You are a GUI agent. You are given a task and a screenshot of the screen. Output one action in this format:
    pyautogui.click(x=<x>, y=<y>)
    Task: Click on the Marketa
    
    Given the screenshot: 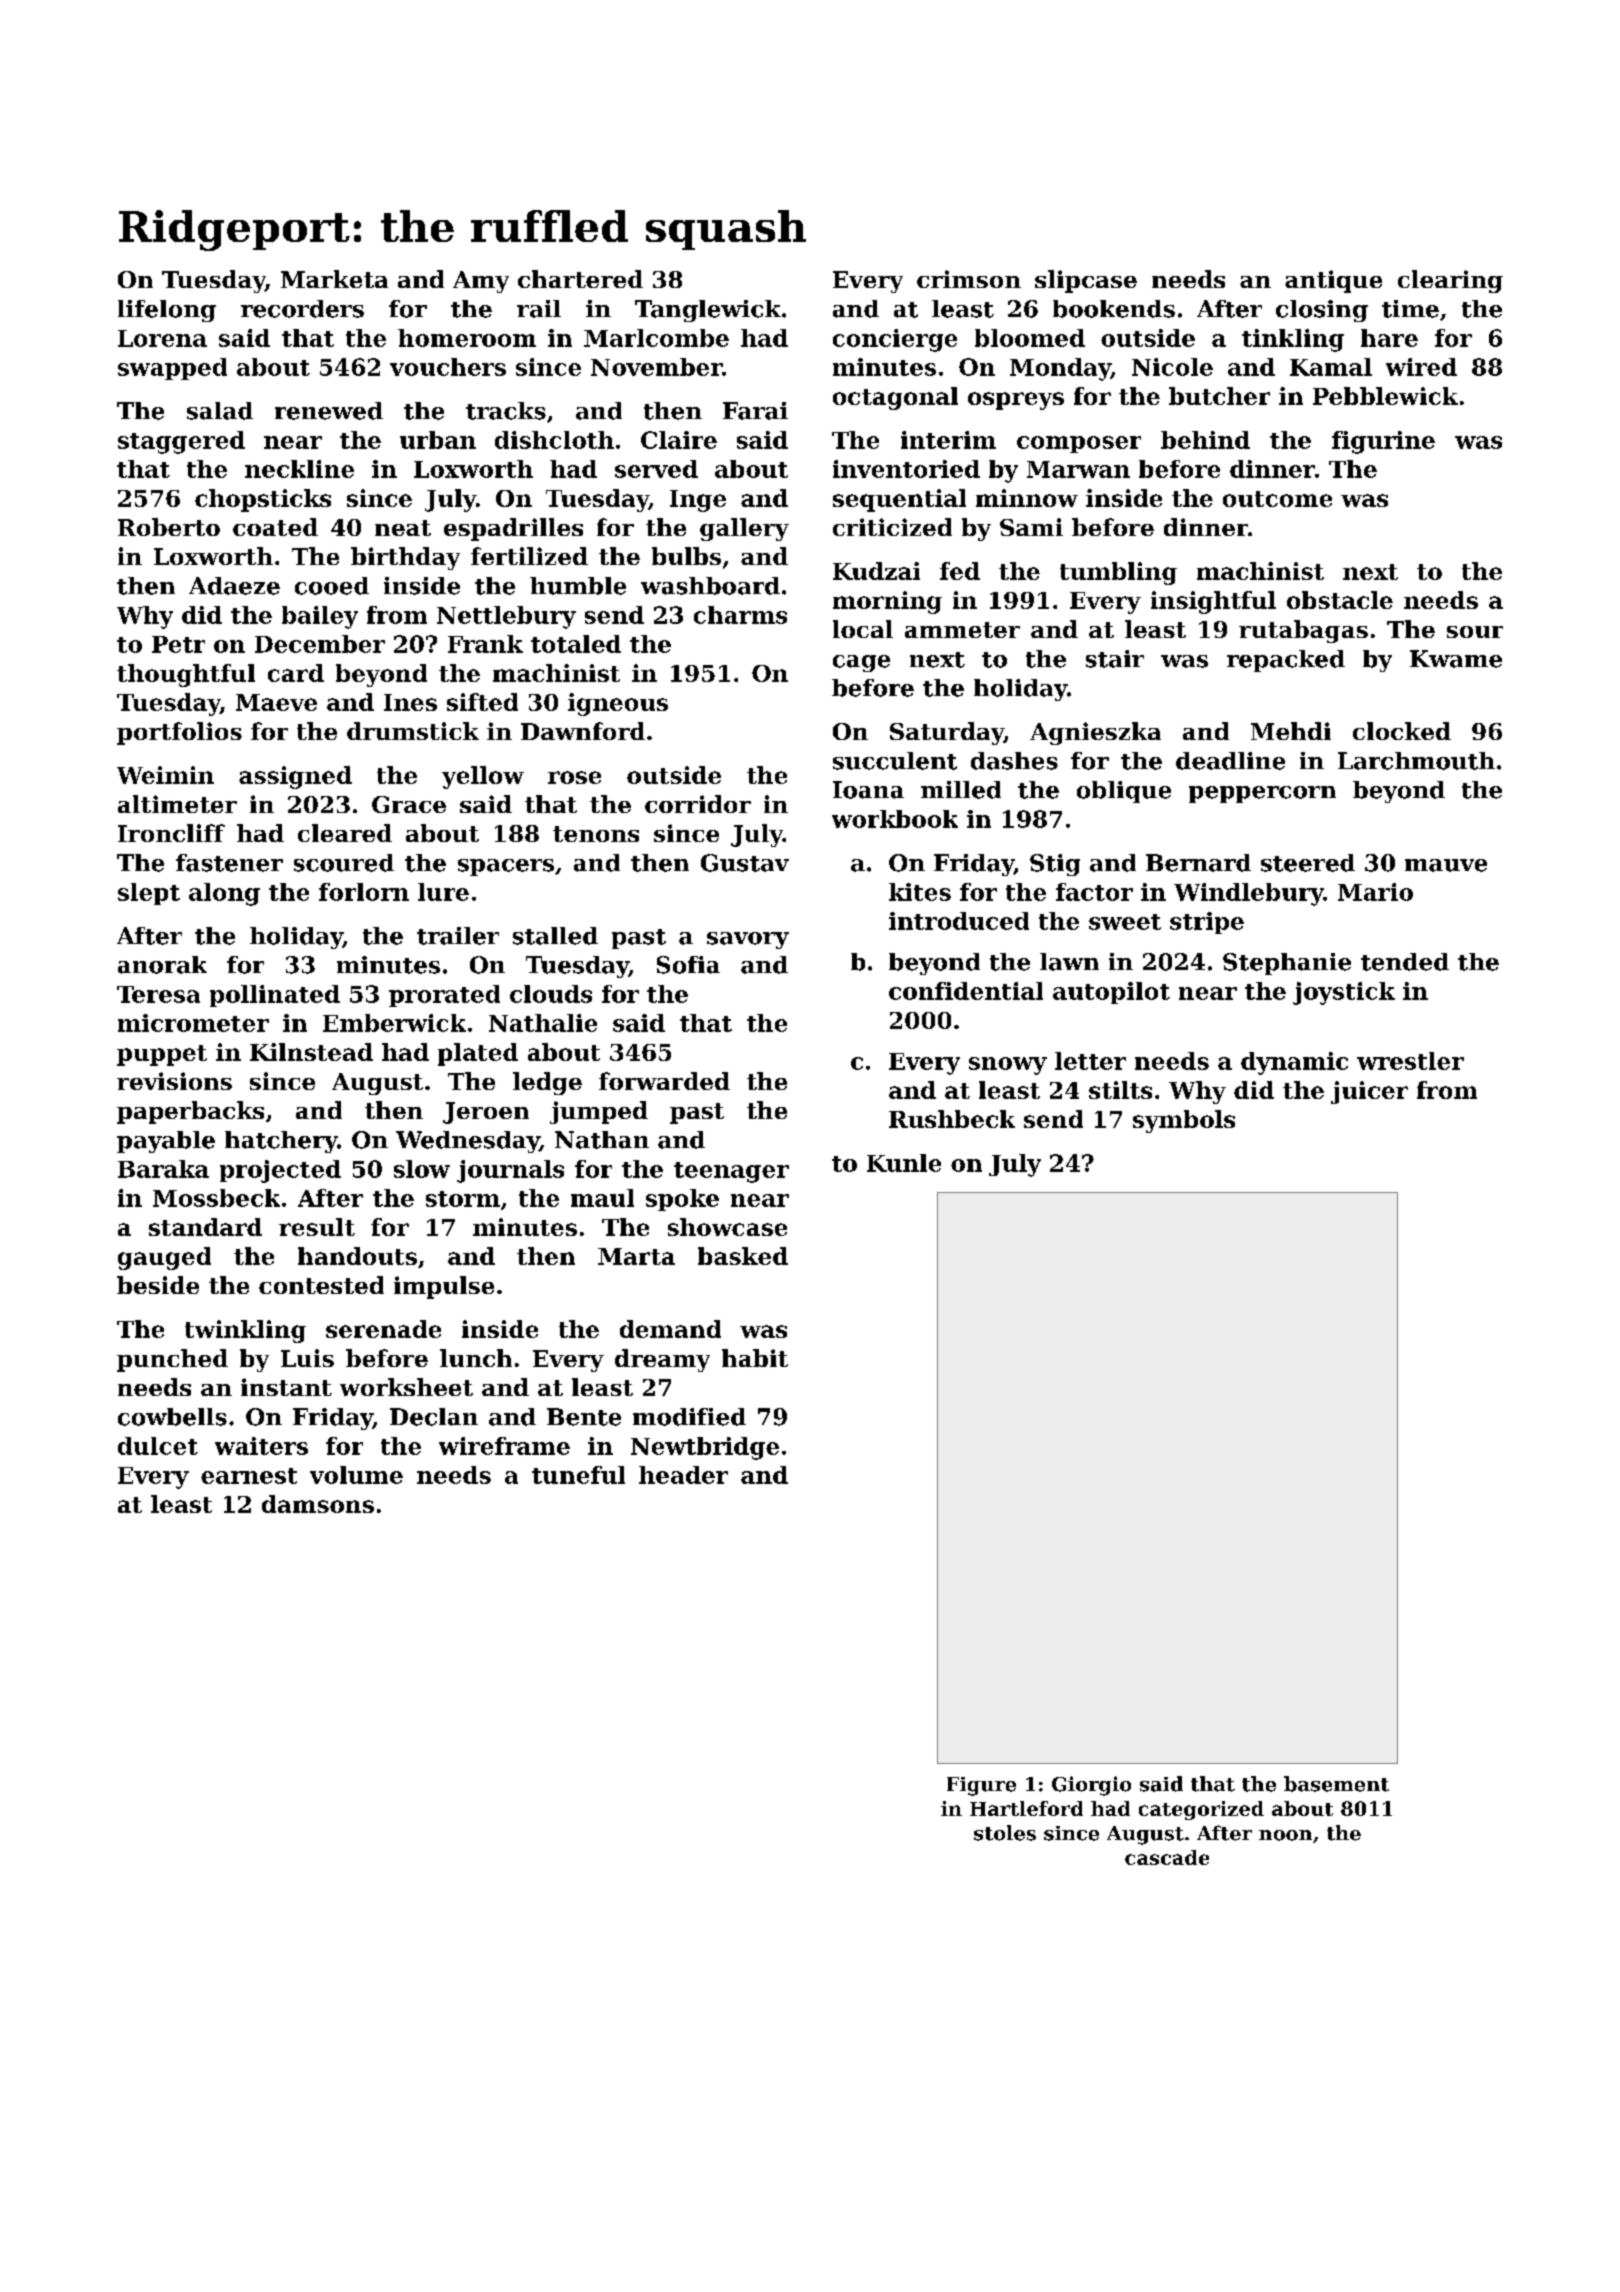 What is the action you would take?
    pyautogui.click(x=334, y=279)
